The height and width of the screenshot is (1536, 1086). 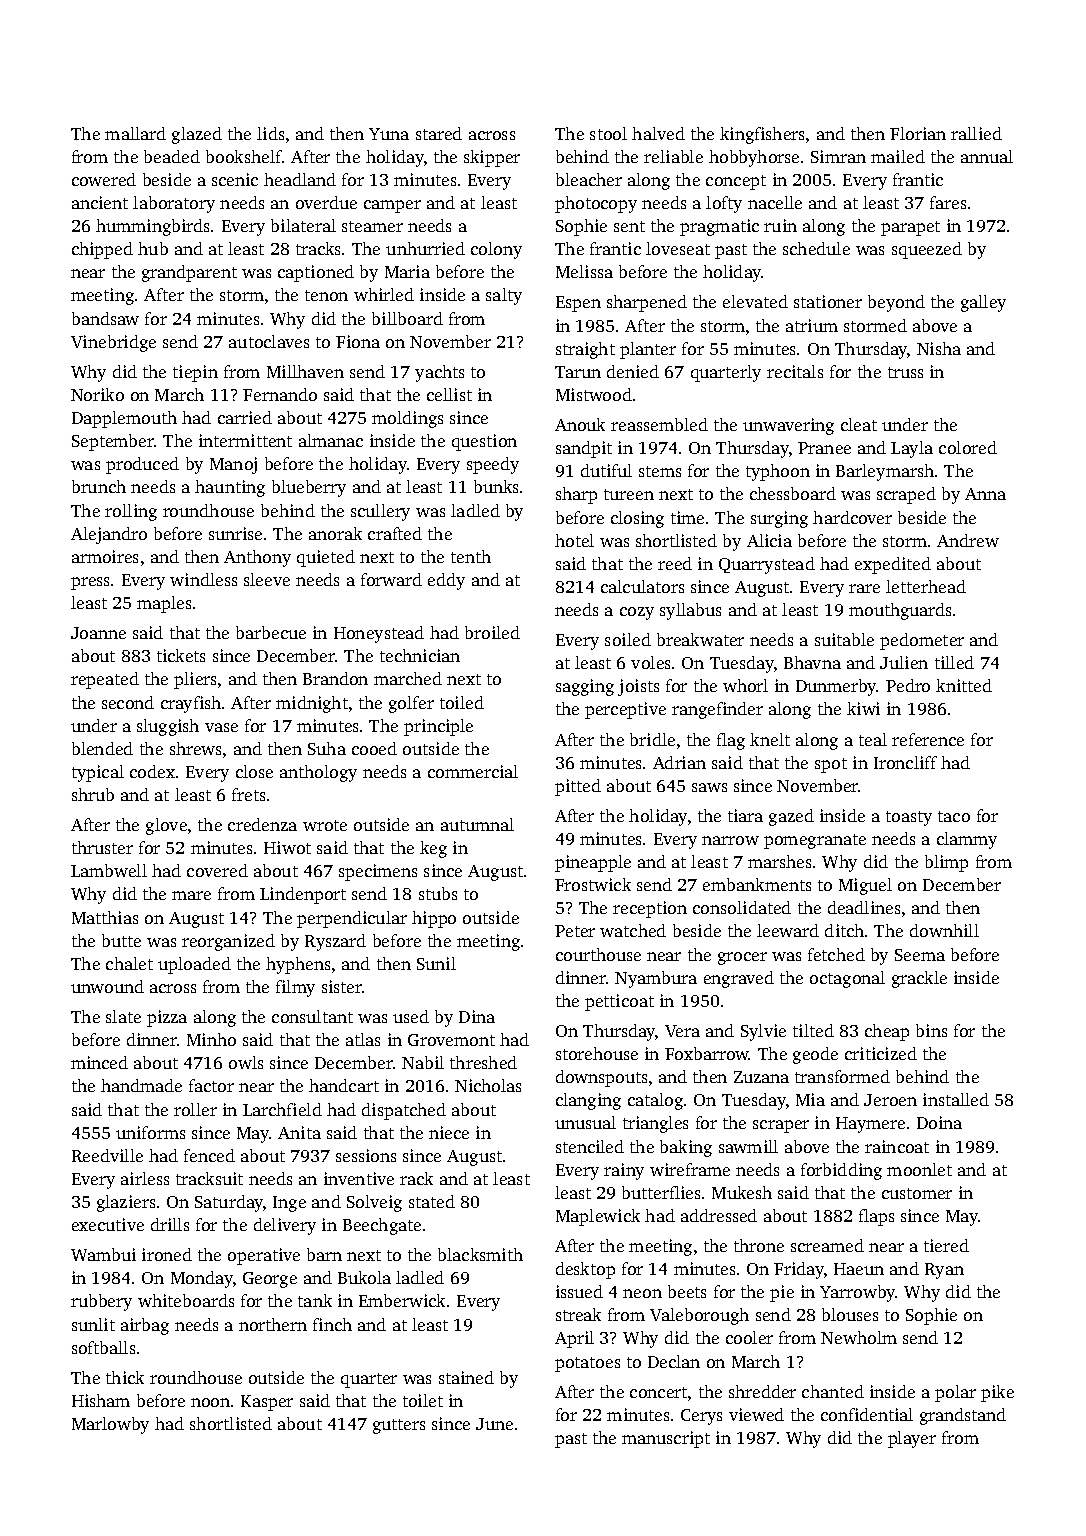 I want to click on June, so click(x=494, y=1424).
